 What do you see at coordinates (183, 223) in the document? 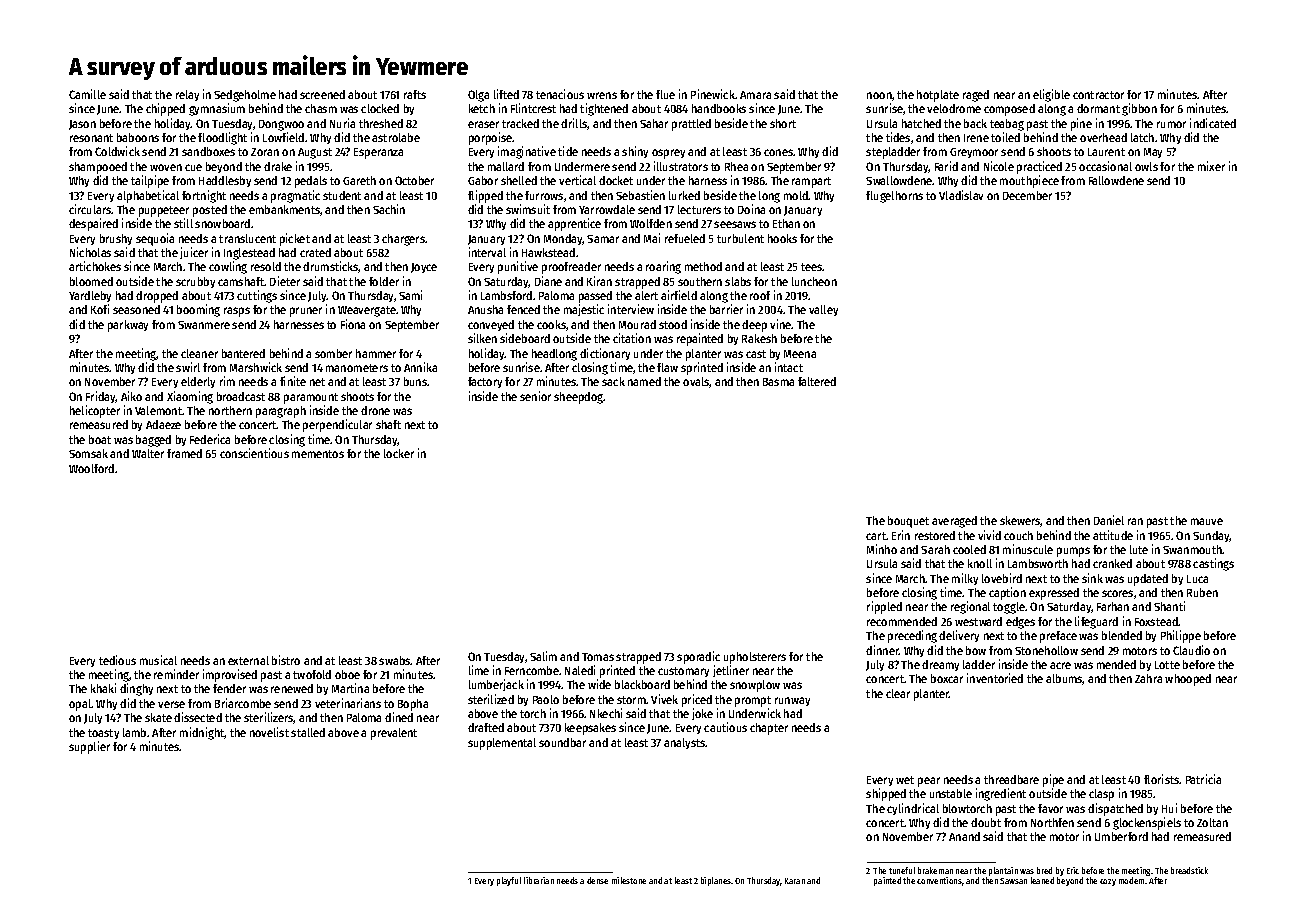
I see `still` at bounding box center [183, 223].
